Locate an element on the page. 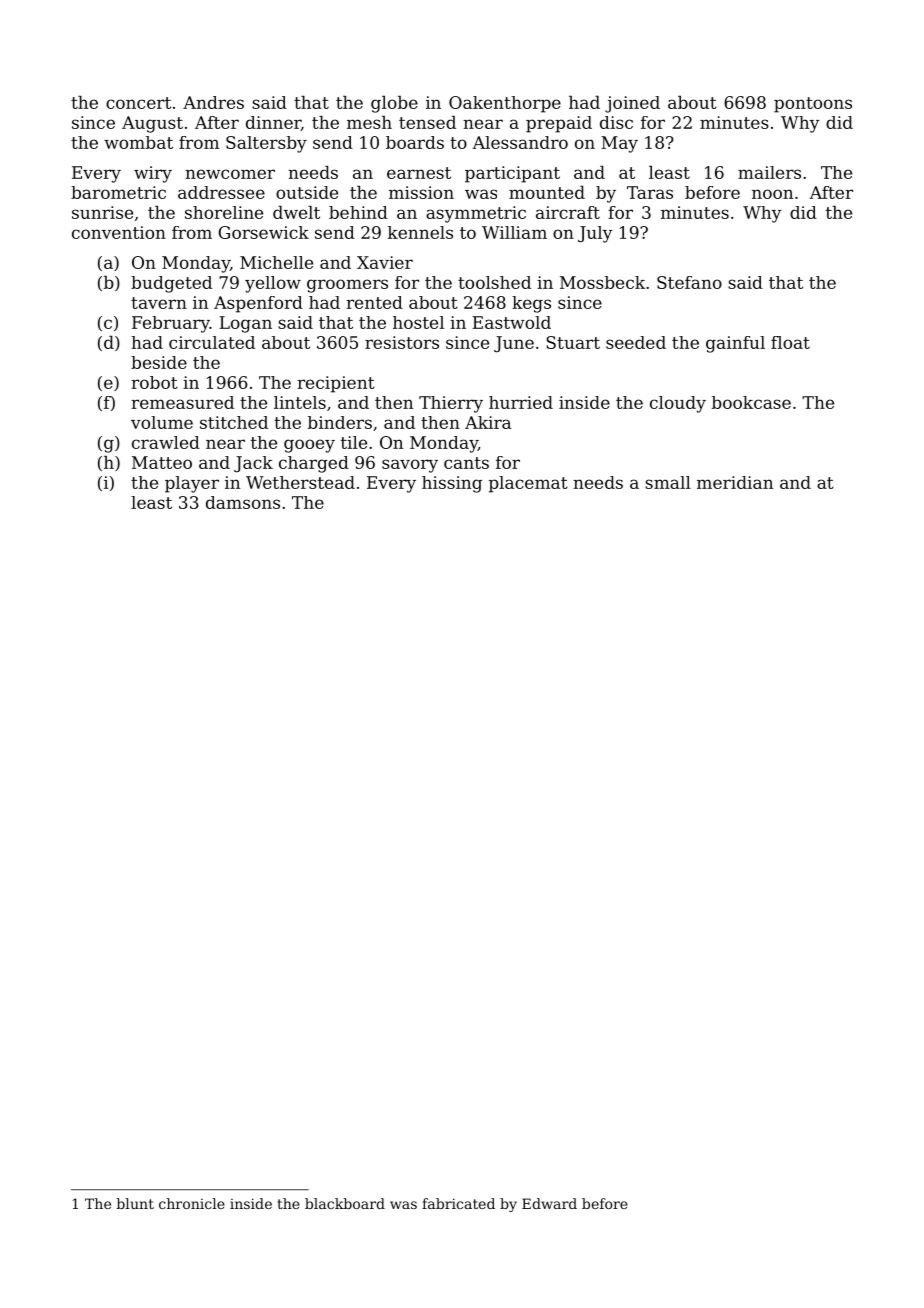 This image has width=924, height=1308. blackboard is located at coordinates (345, 1203).
